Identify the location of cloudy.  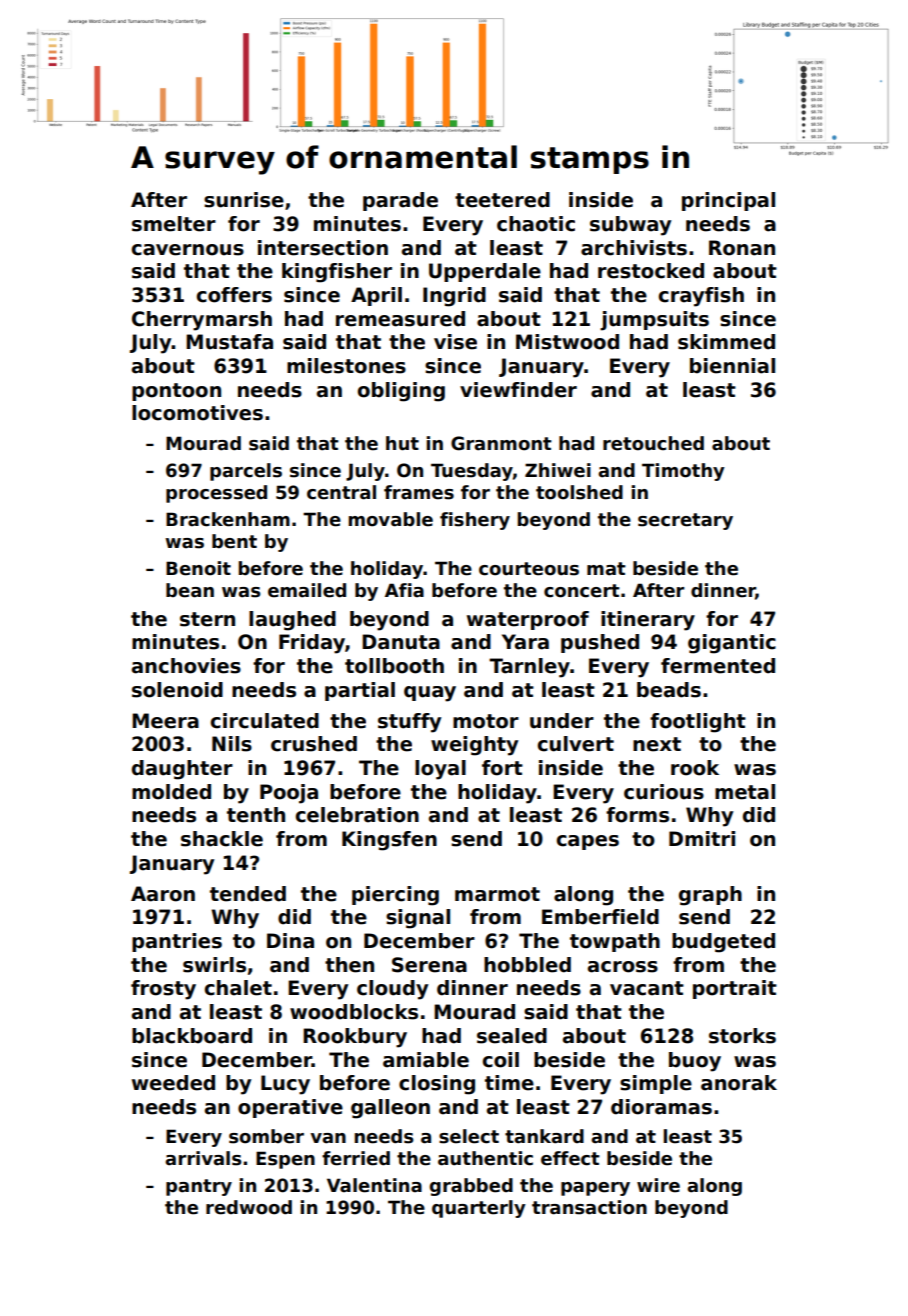
(392, 990).
